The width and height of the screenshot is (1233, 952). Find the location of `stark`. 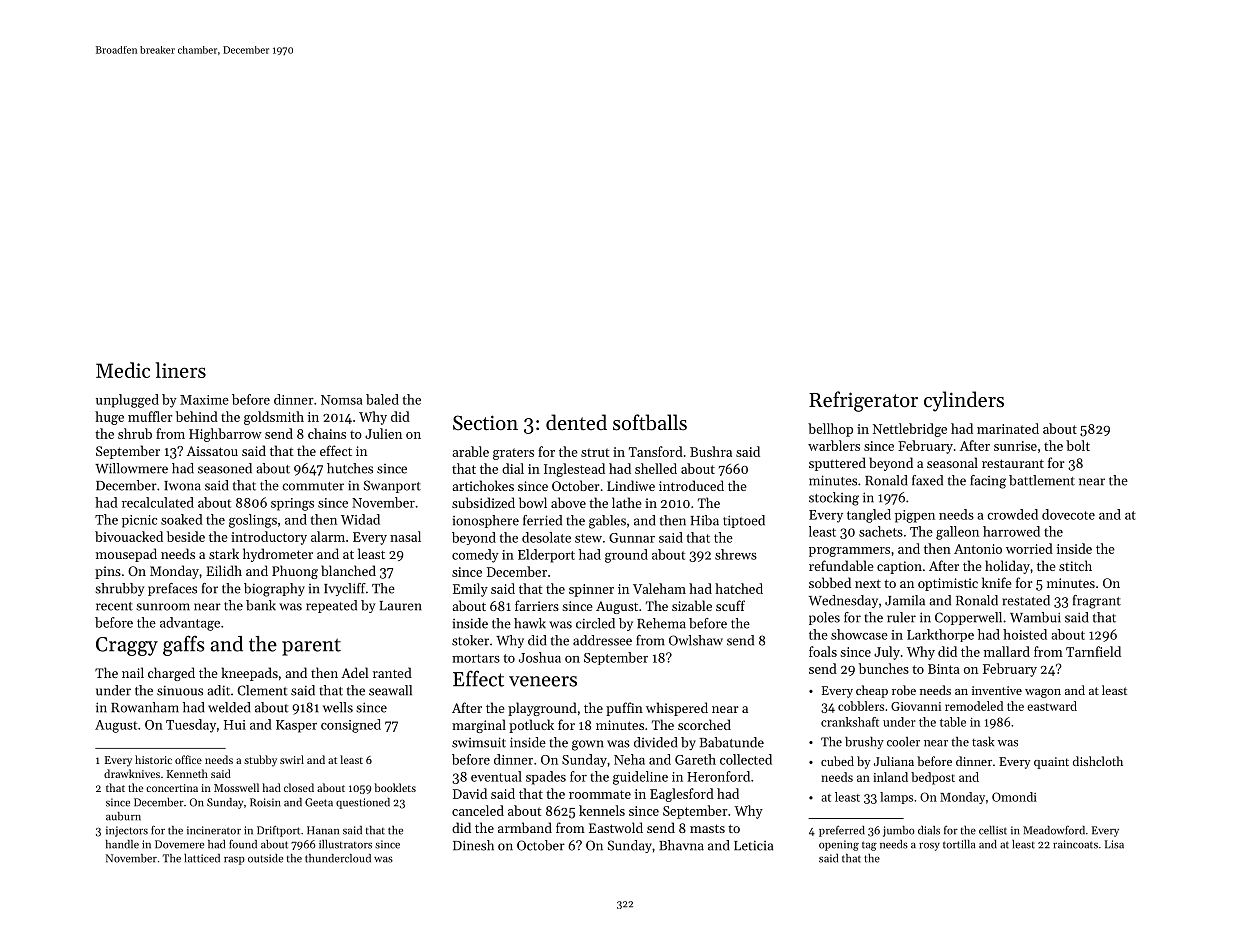

stark is located at coordinates (224, 553).
